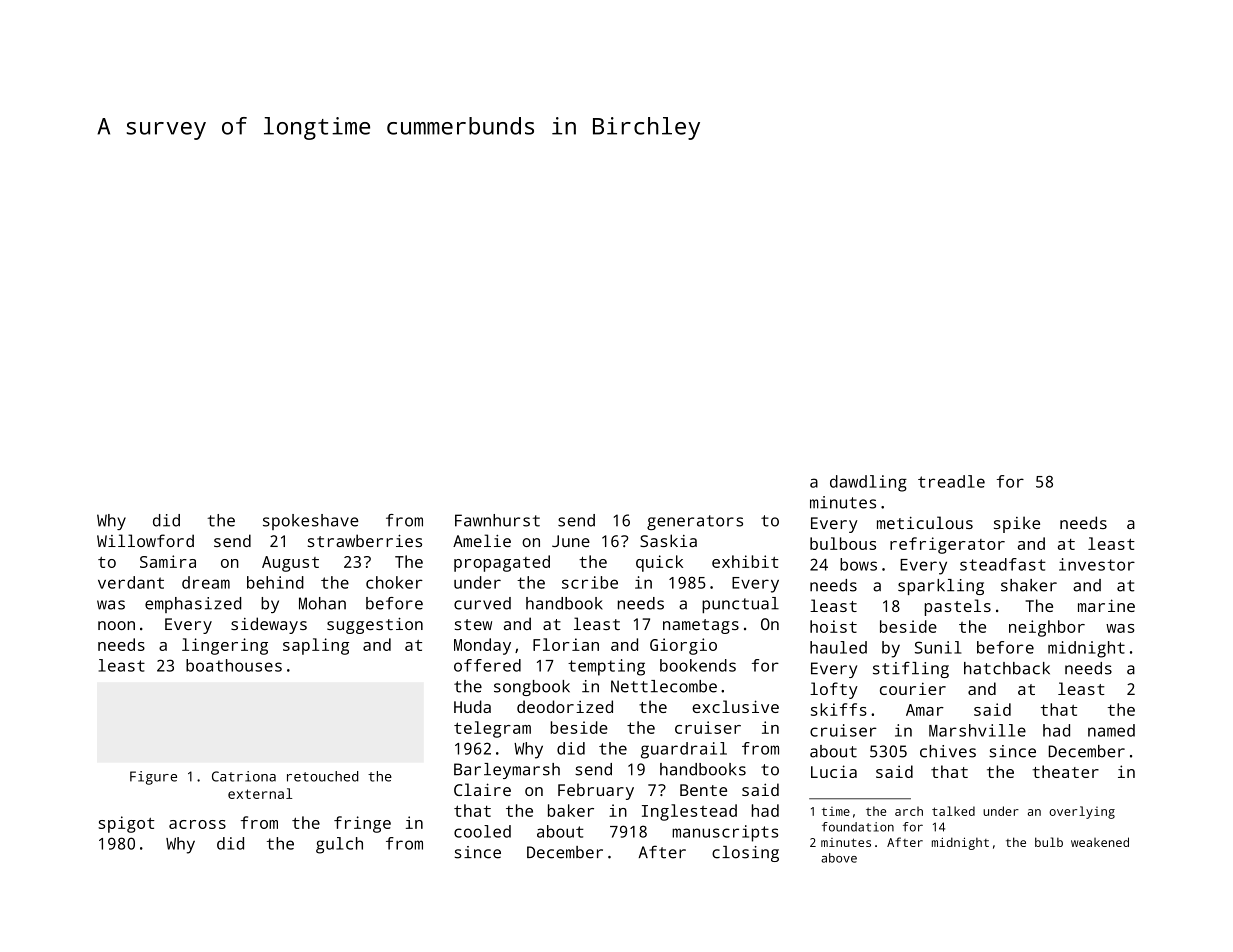  What do you see at coordinates (735, 706) in the image?
I see `exclusive` at bounding box center [735, 706].
